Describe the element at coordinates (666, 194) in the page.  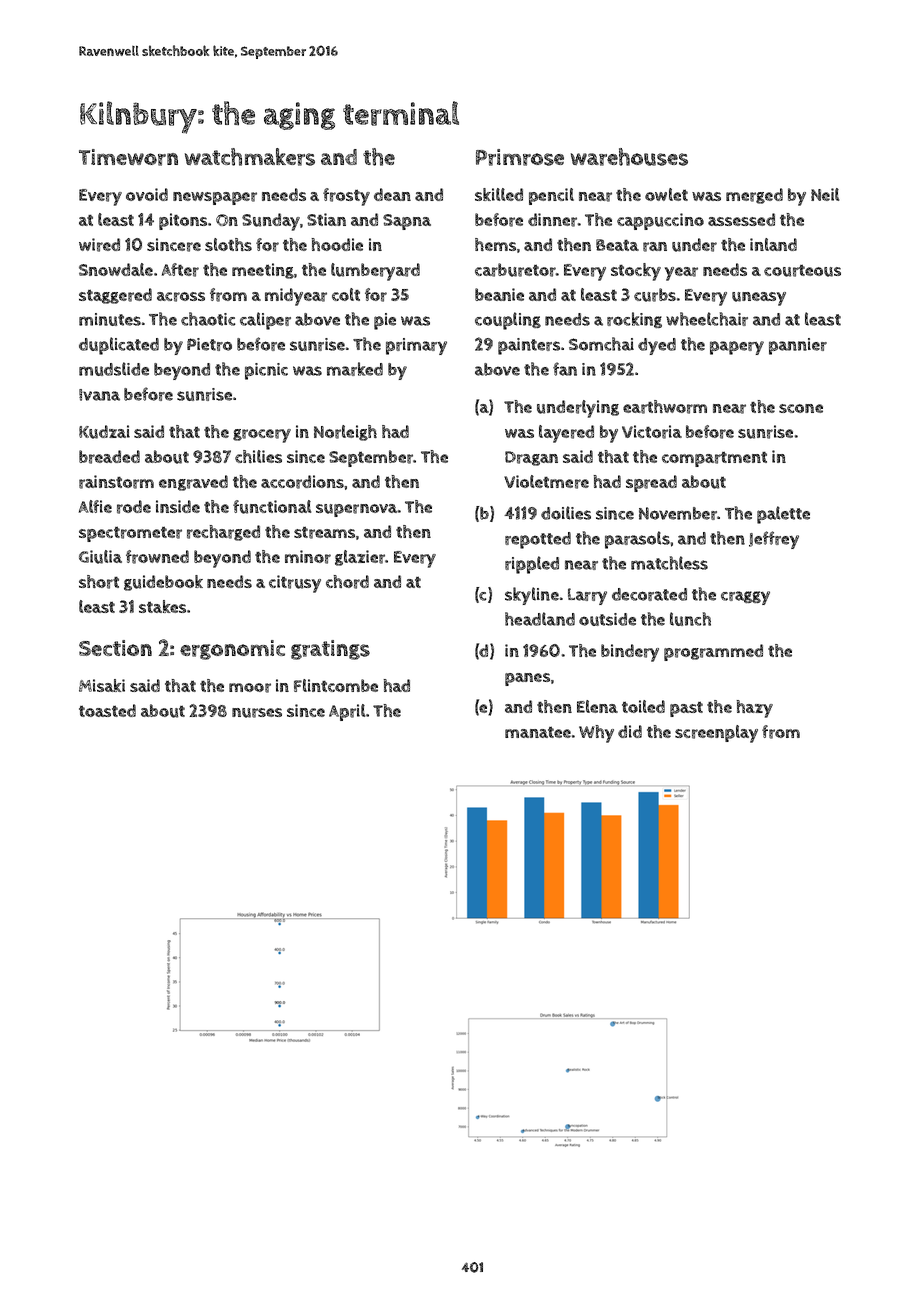
I see `owlet` at that location.
